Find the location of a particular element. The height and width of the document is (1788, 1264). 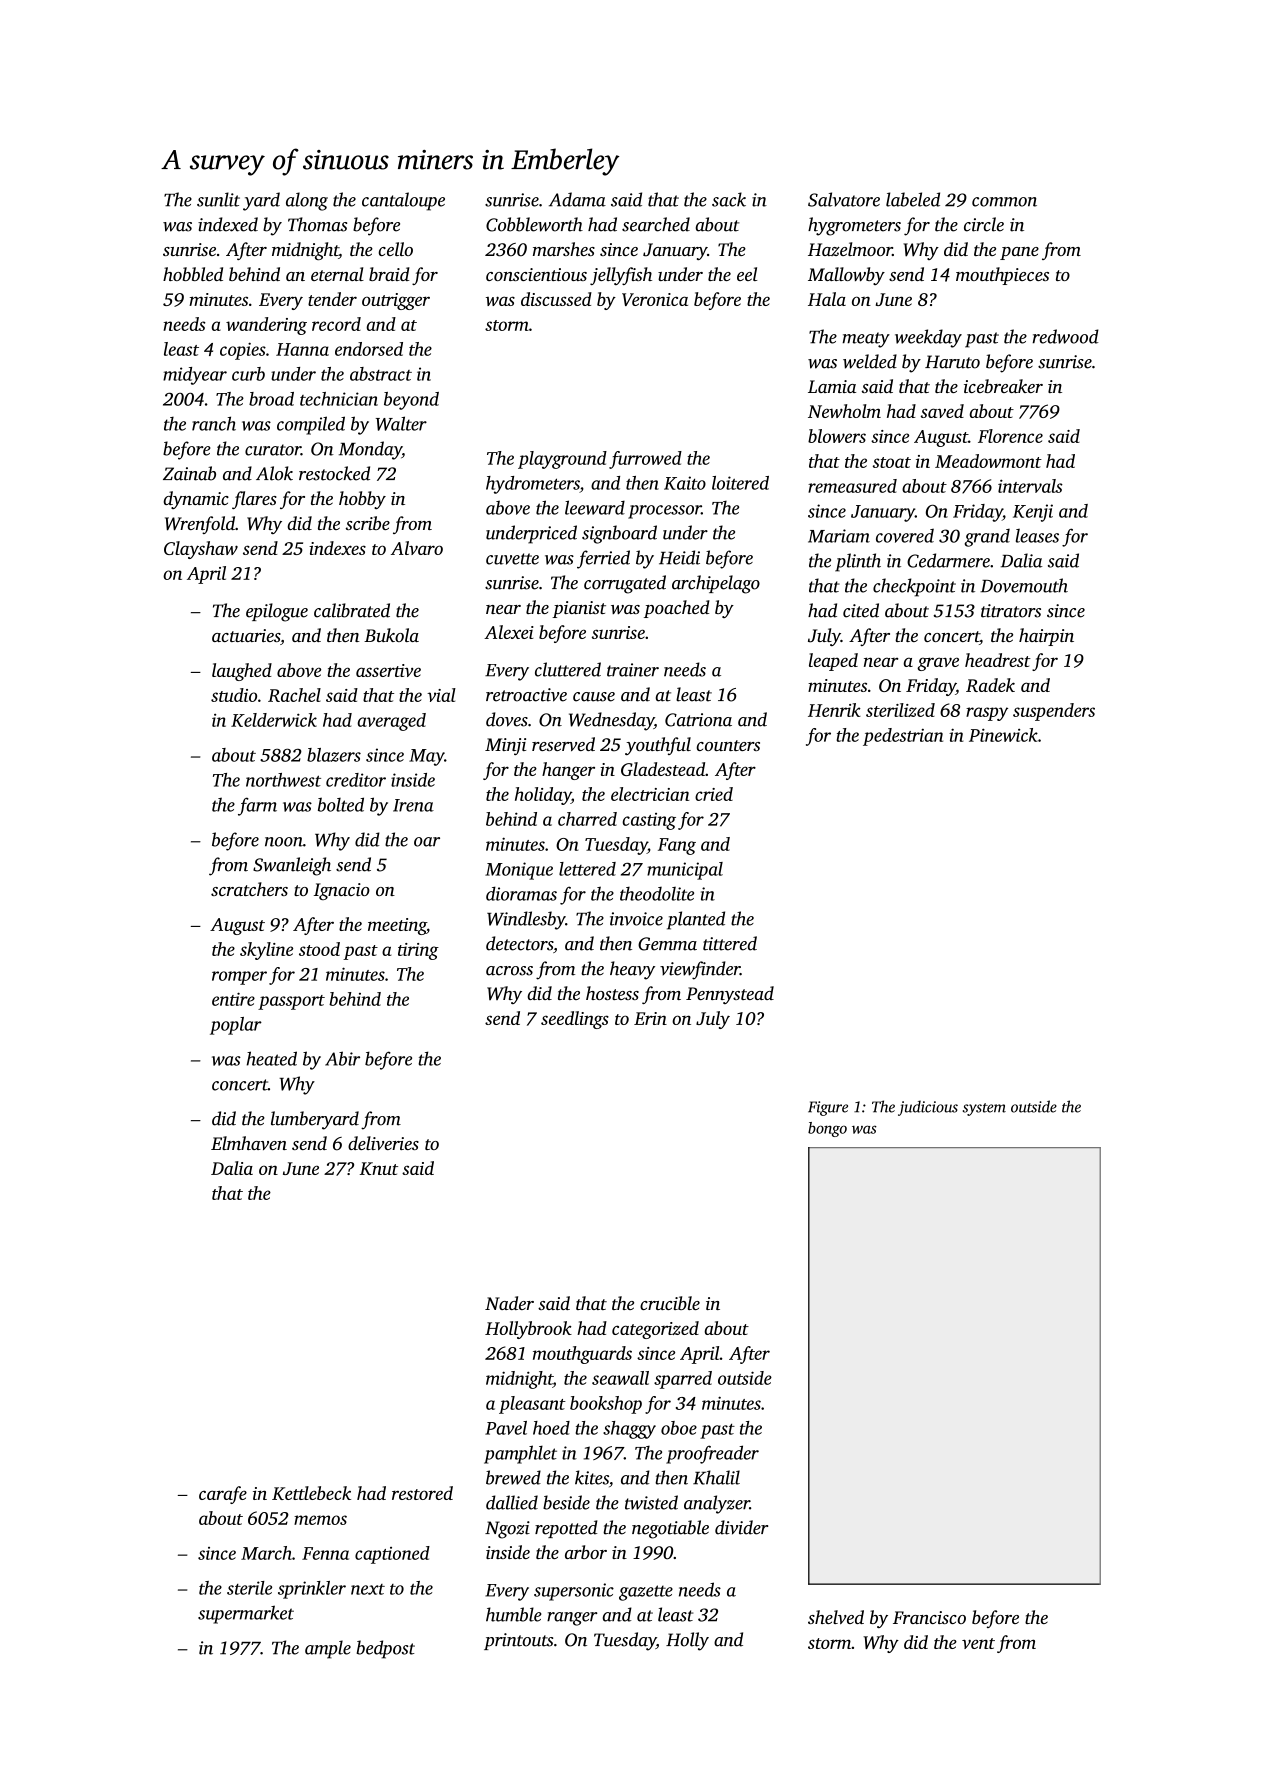

sack is located at coordinates (729, 199).
